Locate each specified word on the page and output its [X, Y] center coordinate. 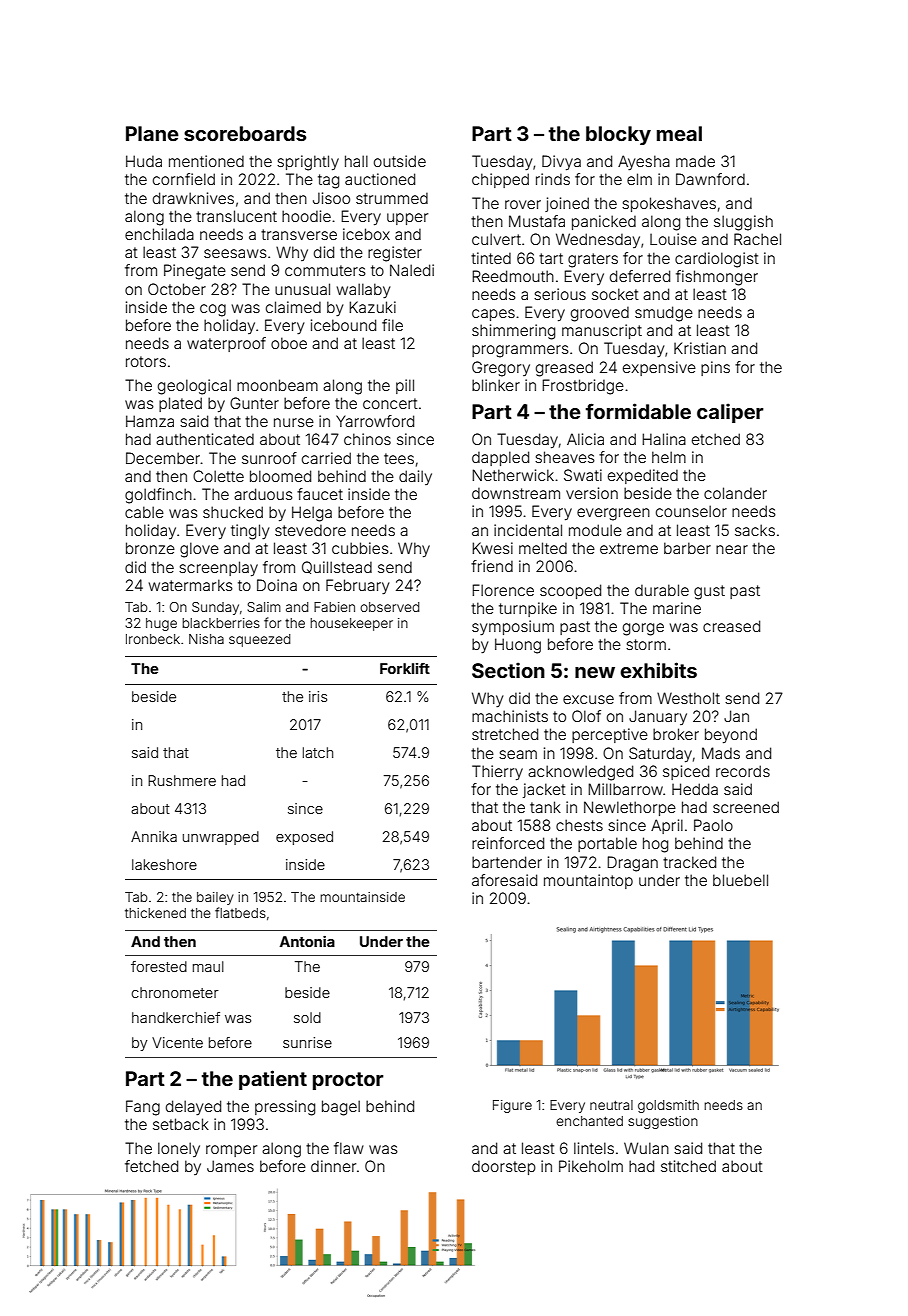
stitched [688, 1166]
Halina [664, 439]
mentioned [206, 161]
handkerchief [176, 1017]
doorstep [504, 1167]
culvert [496, 239]
